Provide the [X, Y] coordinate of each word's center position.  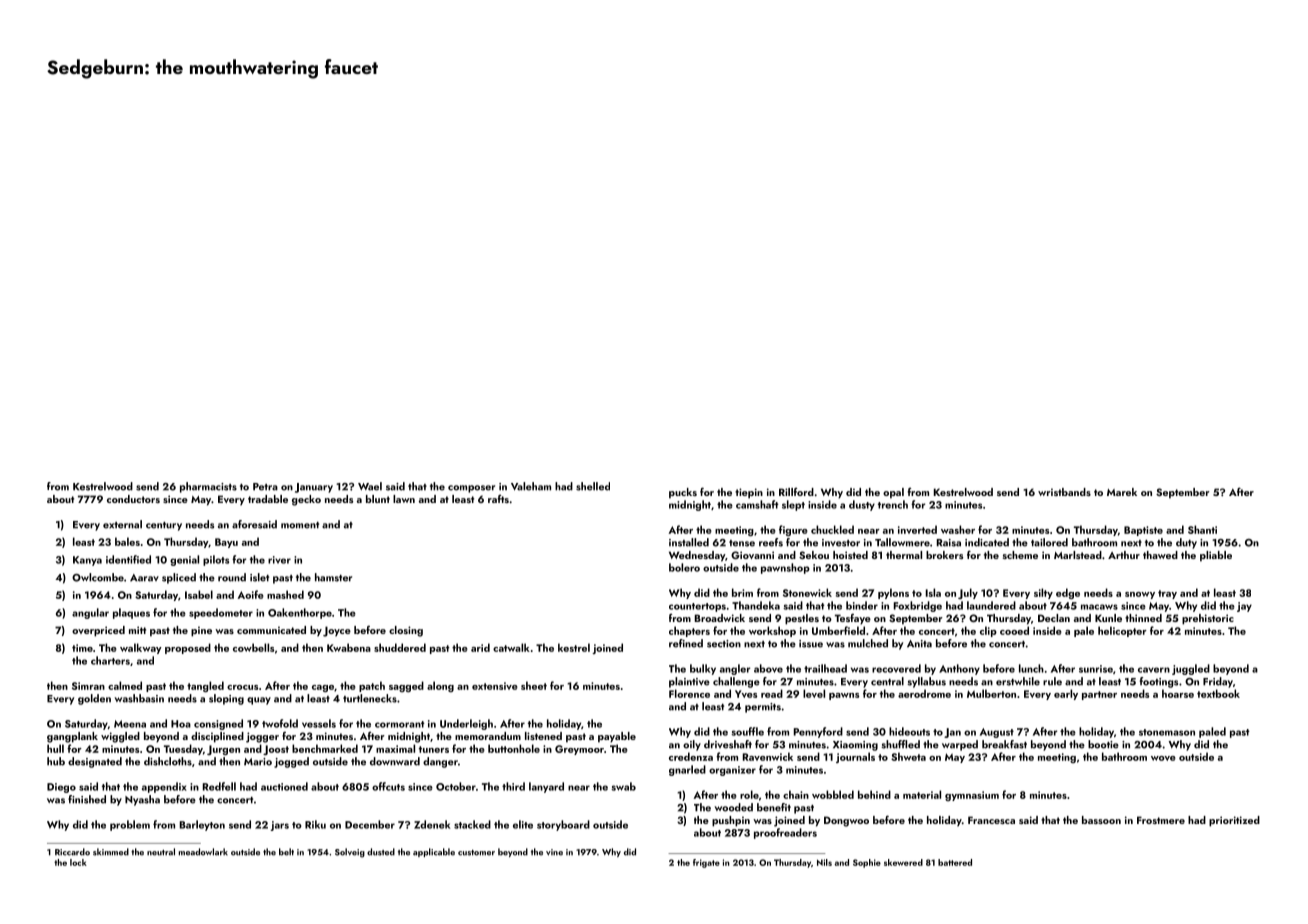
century [164, 526]
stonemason [1167, 732]
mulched [868, 643]
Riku [315, 824]
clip [988, 631]
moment [300, 525]
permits [763, 708]
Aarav [144, 578]
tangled [205, 686]
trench [893, 504]
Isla [933, 592]
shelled [593, 486]
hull [55, 748]
